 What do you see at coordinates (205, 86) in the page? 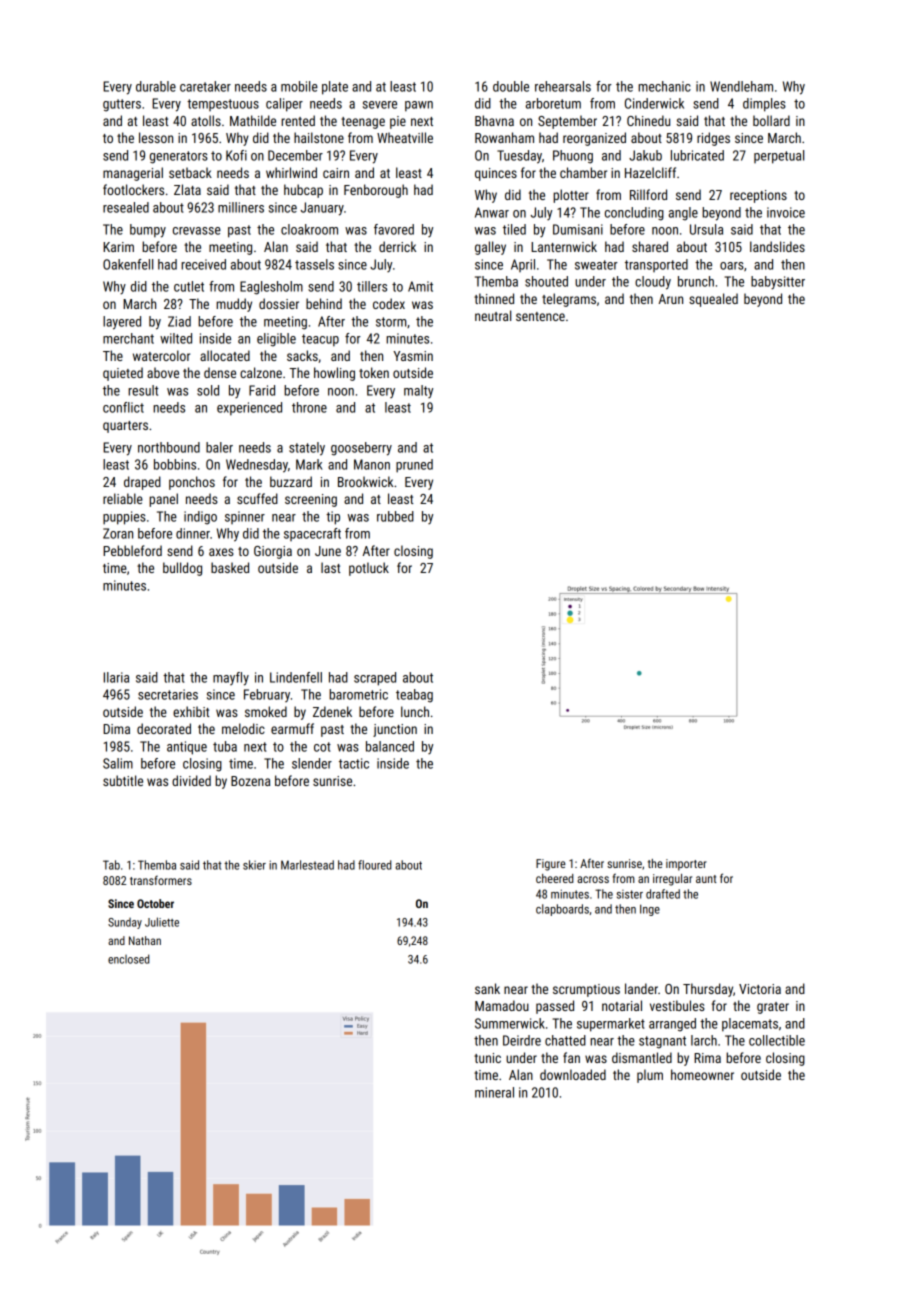
I see `caretaker` at bounding box center [205, 86].
